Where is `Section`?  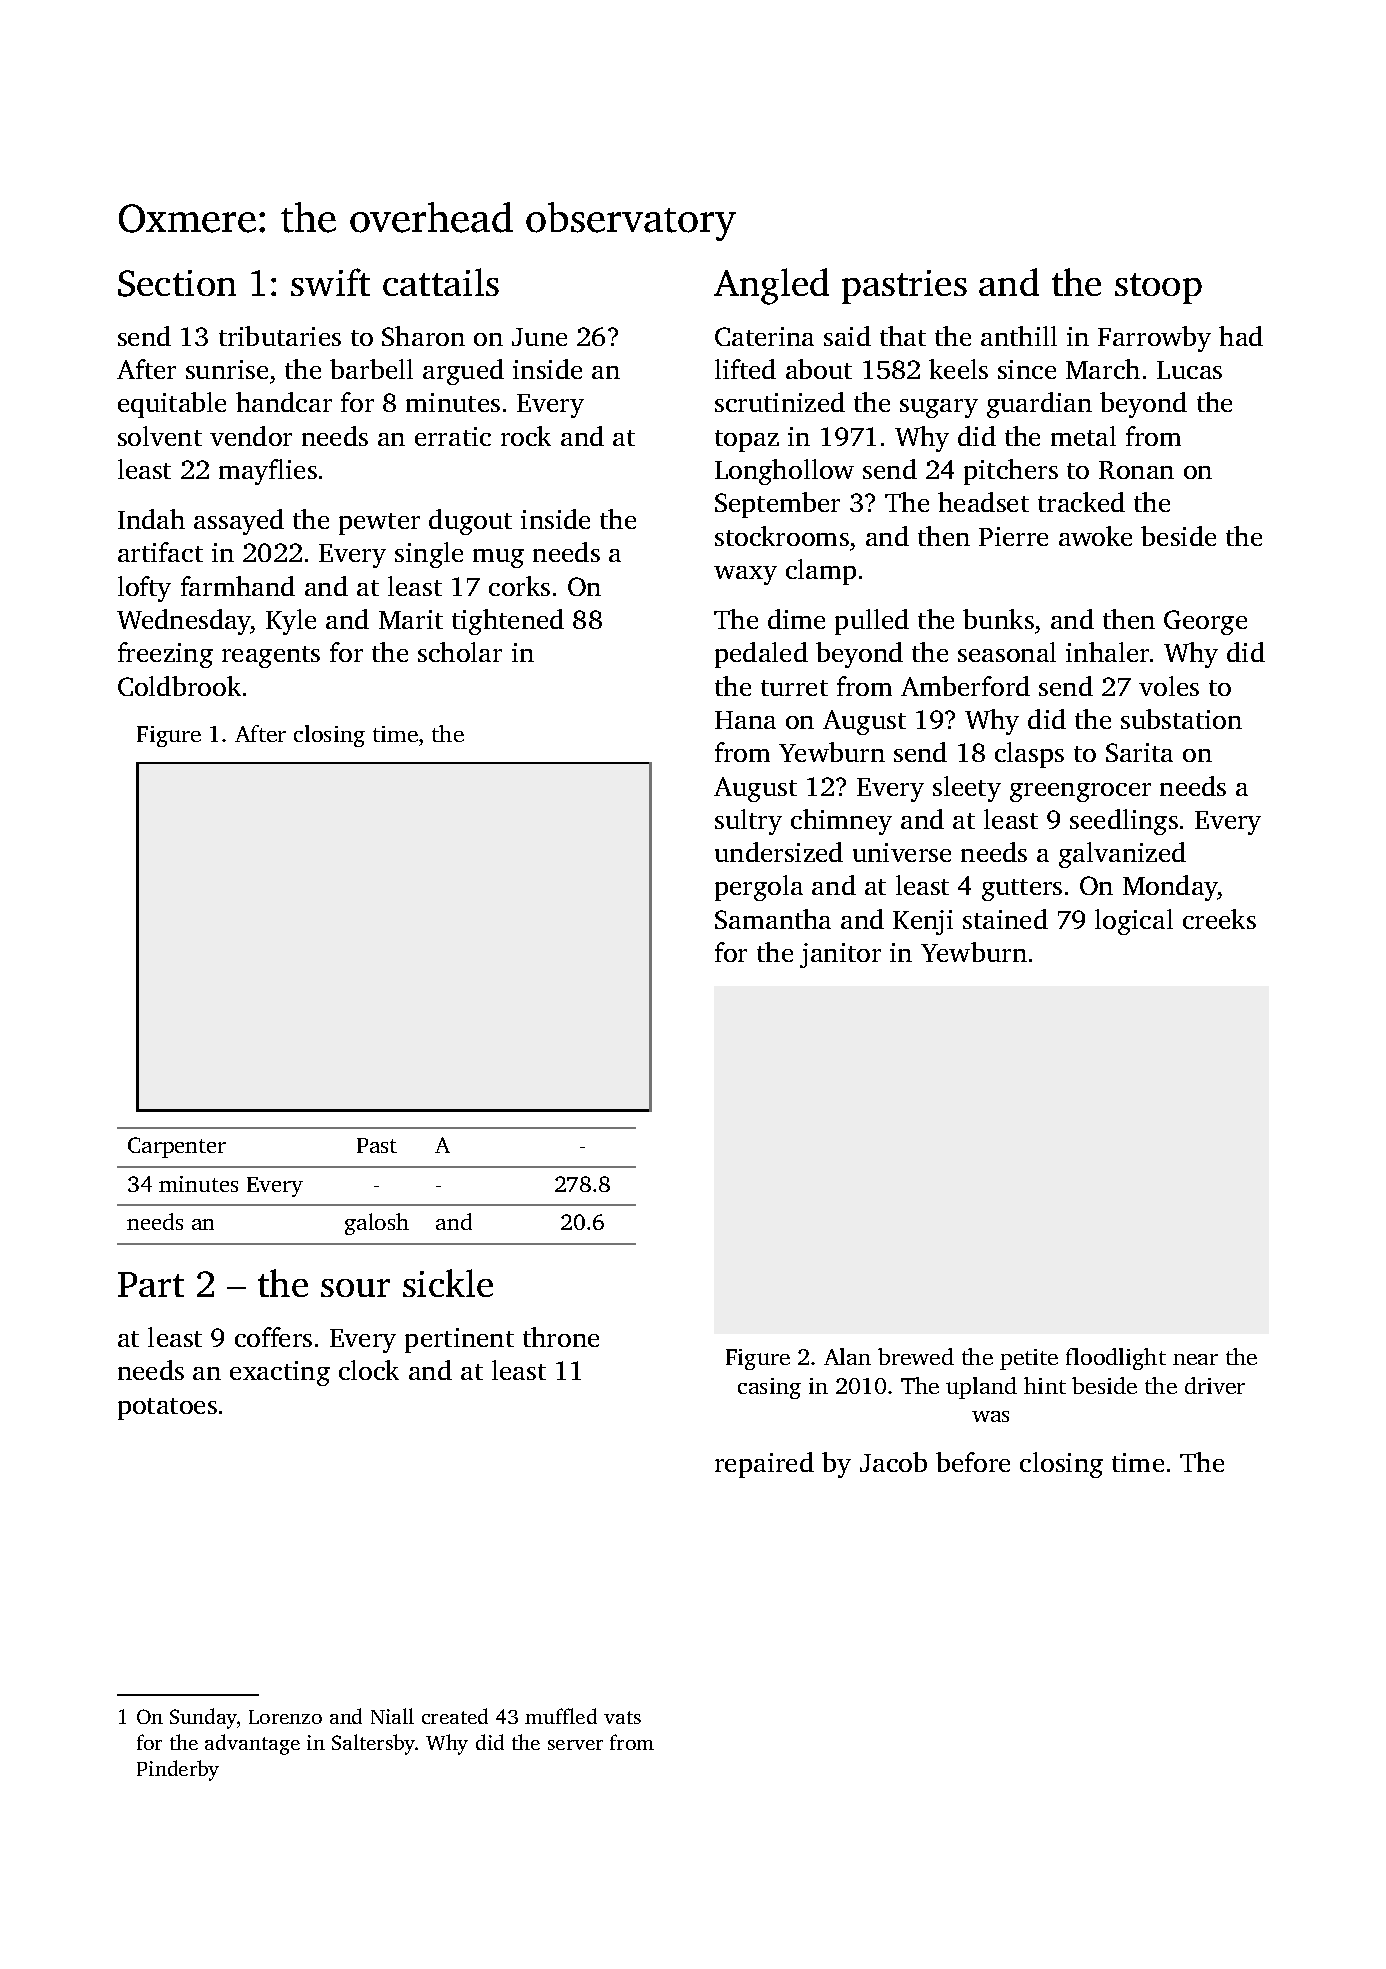
Section is located at coordinates (177, 283).
